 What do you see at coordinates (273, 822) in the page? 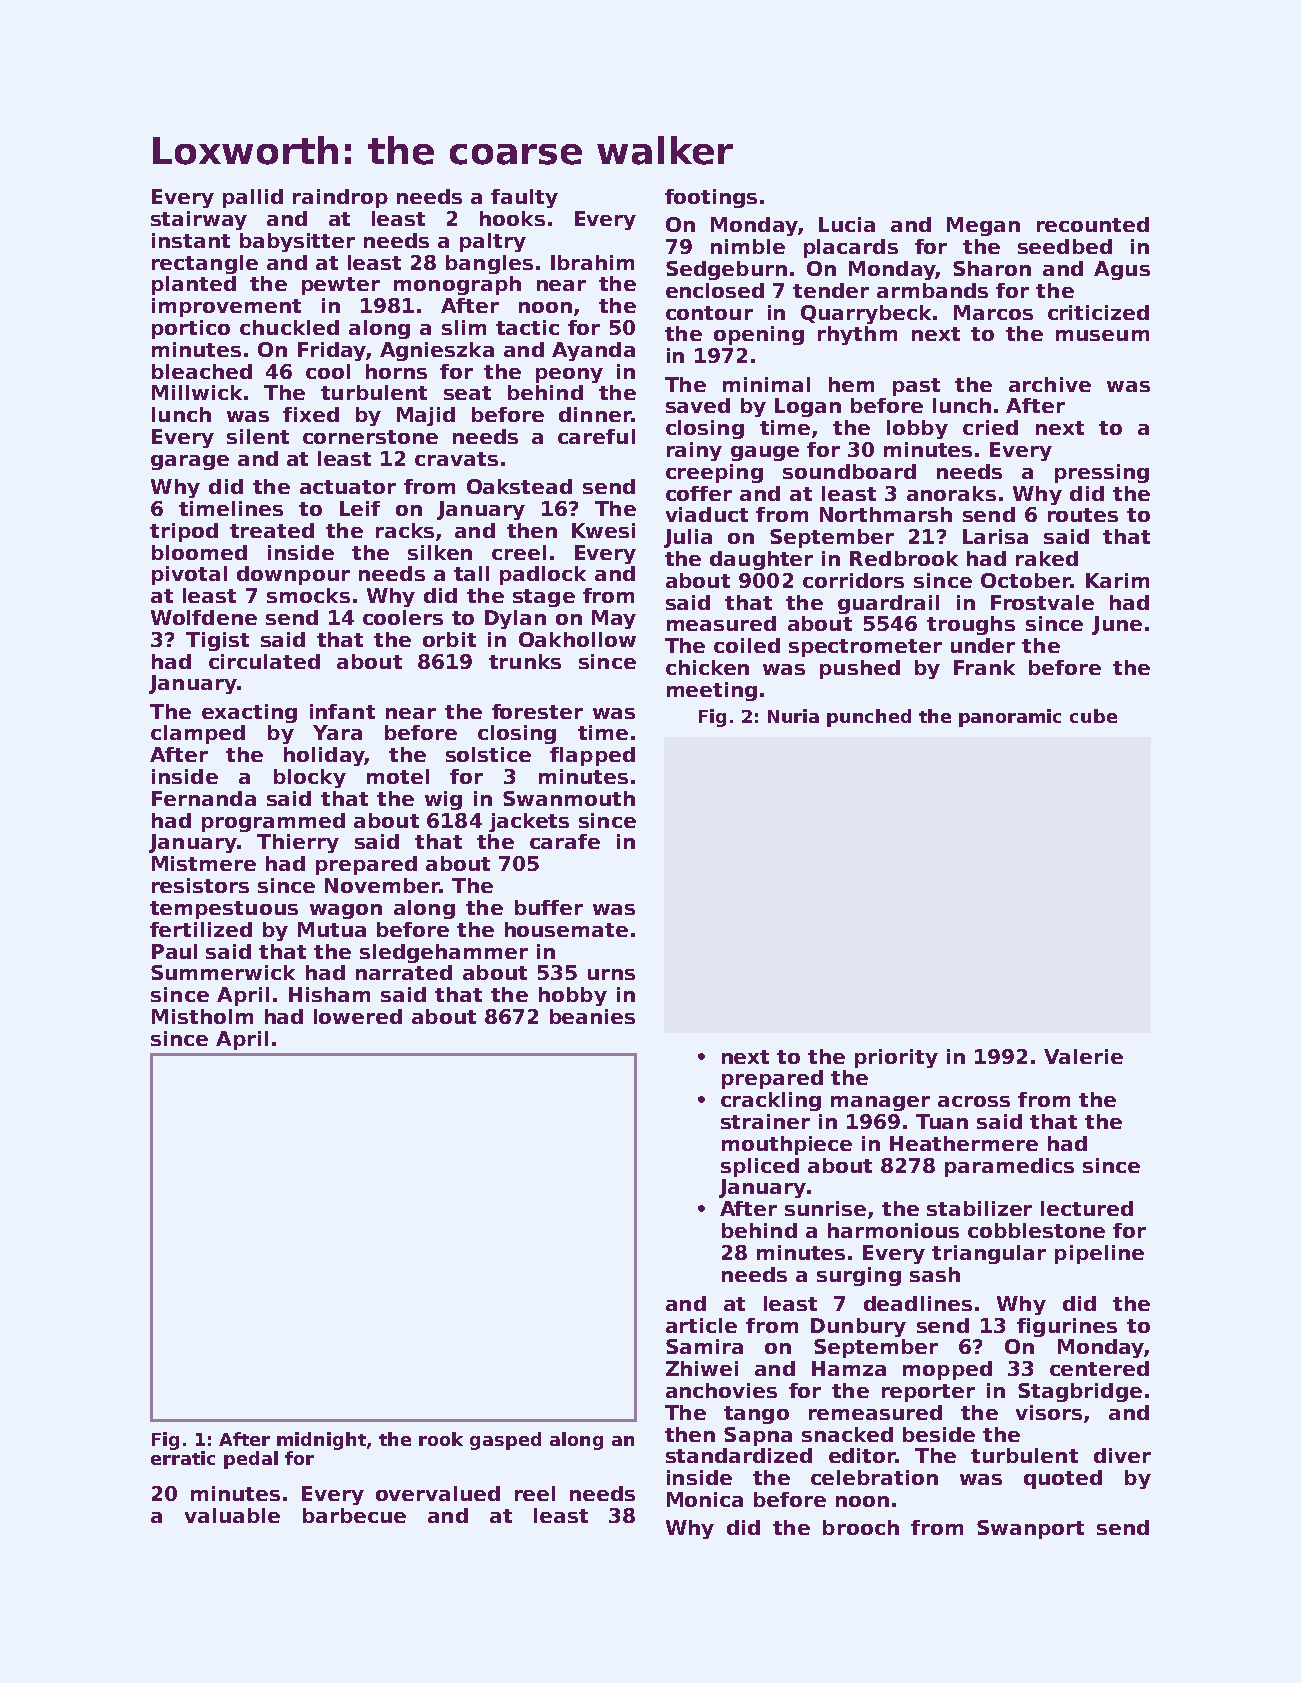
I see `programmed` at bounding box center [273, 822].
